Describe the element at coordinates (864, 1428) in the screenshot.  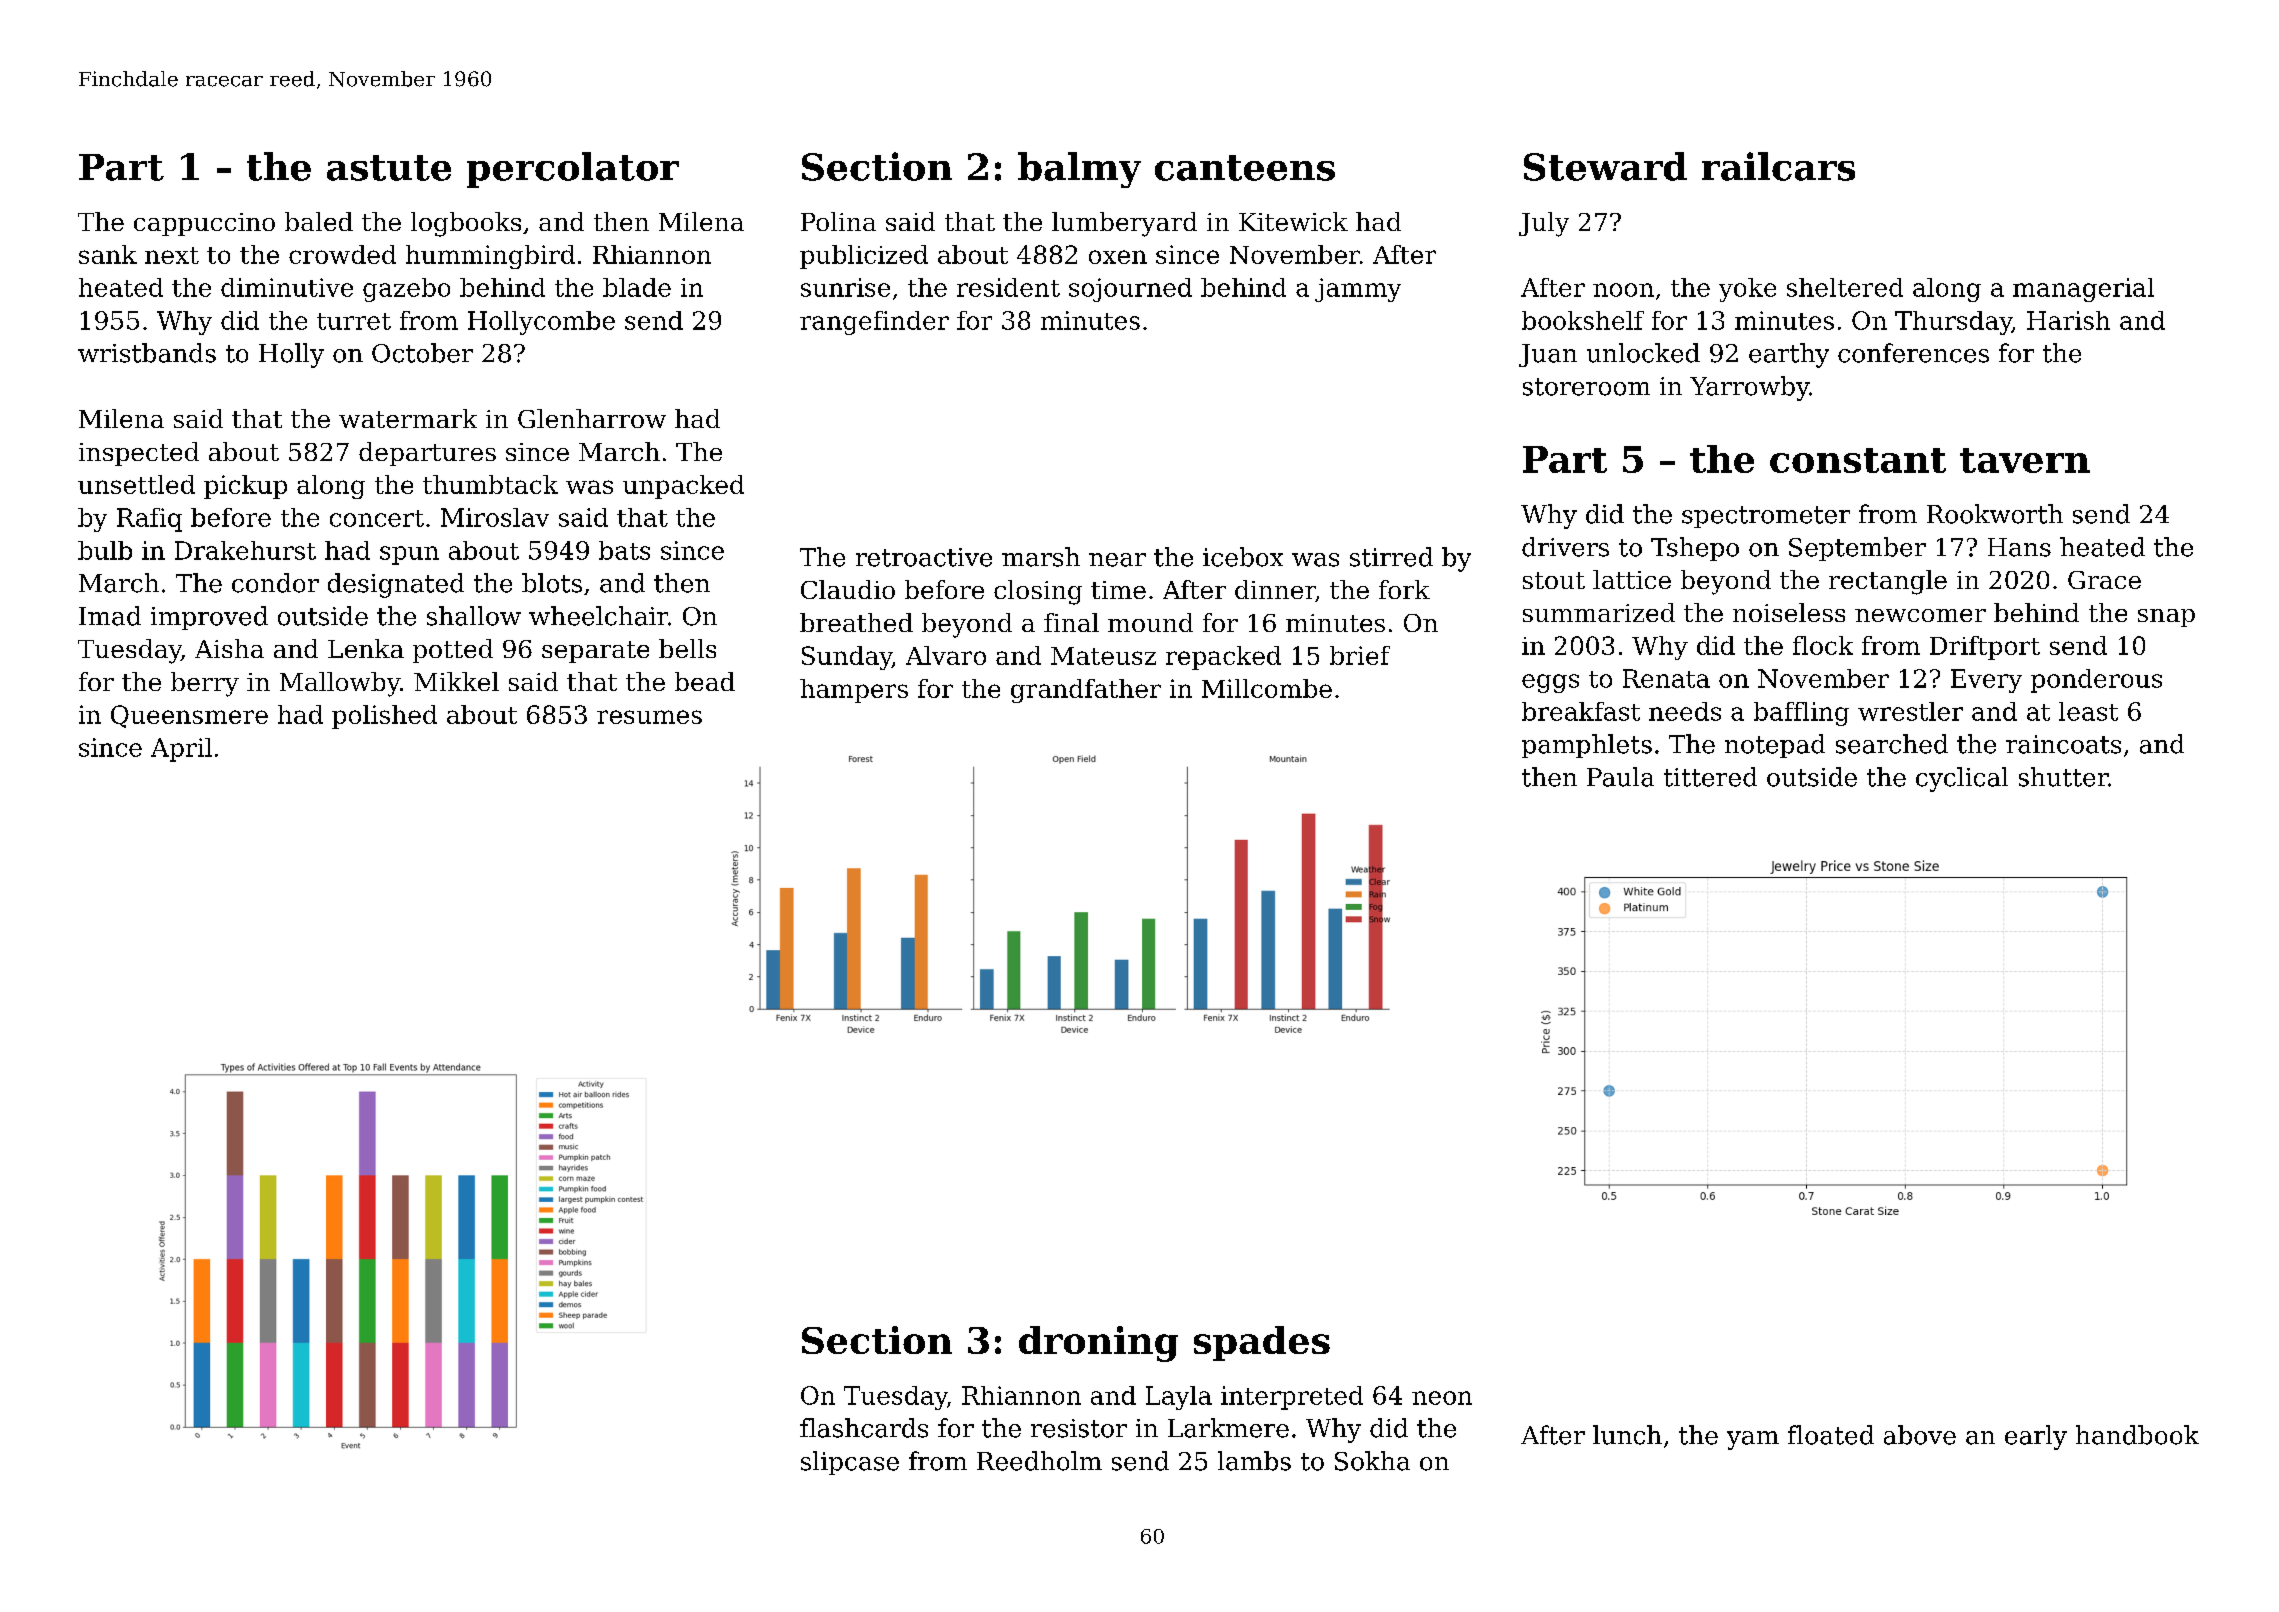
I see `flashcards` at that location.
